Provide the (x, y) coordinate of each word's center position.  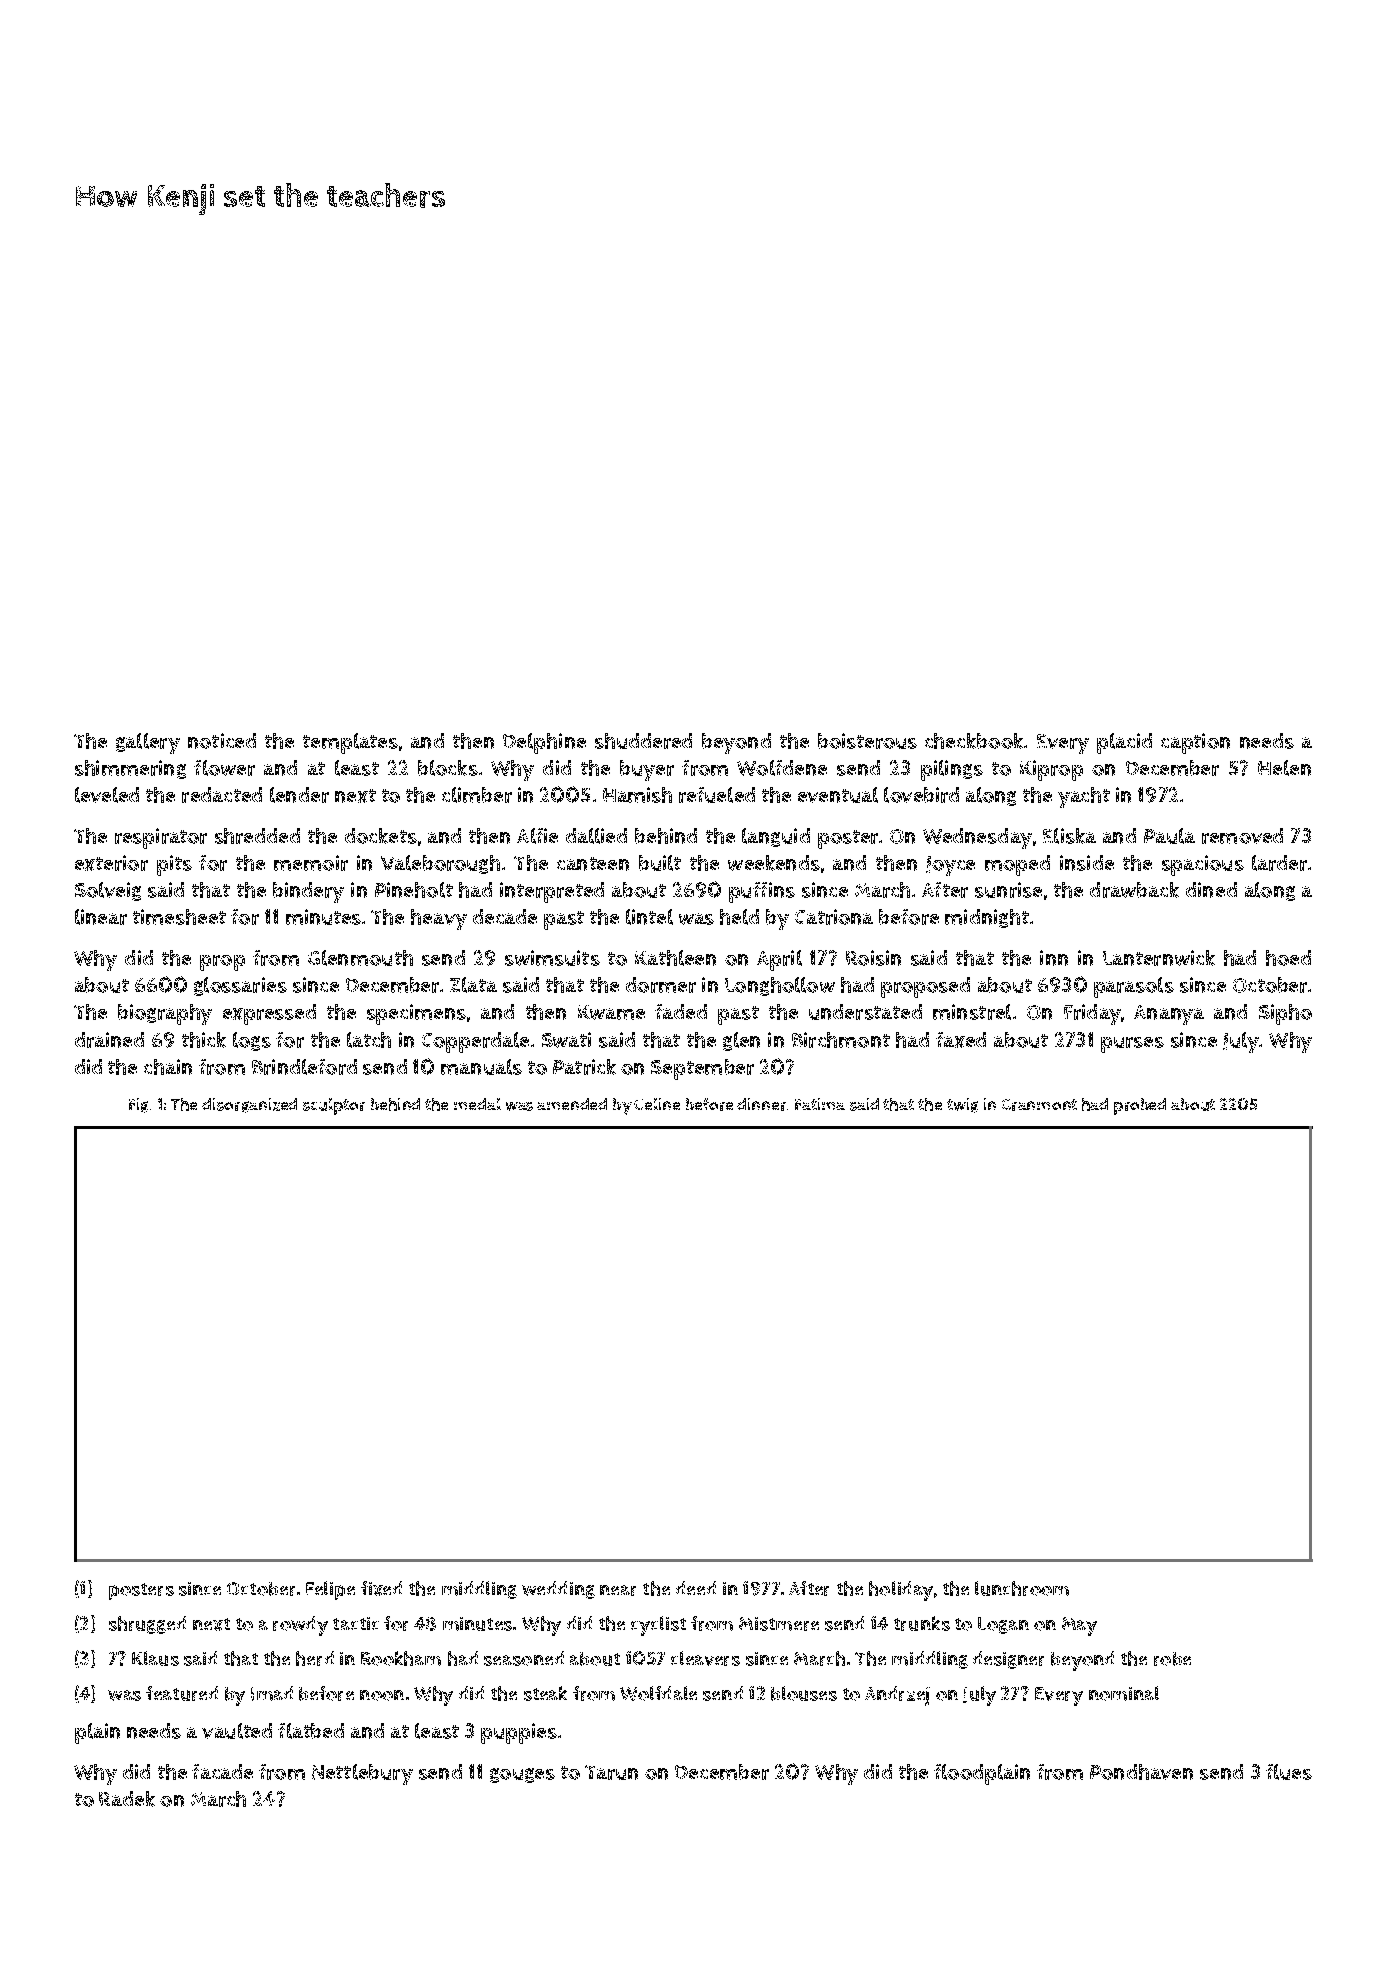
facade (222, 1771)
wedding (558, 1590)
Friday (1092, 1014)
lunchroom (1022, 1588)
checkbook (974, 741)
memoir (311, 863)
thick (204, 1040)
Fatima (820, 1104)
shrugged (147, 1625)
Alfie (537, 836)
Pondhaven (1141, 1772)
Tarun (611, 1772)
